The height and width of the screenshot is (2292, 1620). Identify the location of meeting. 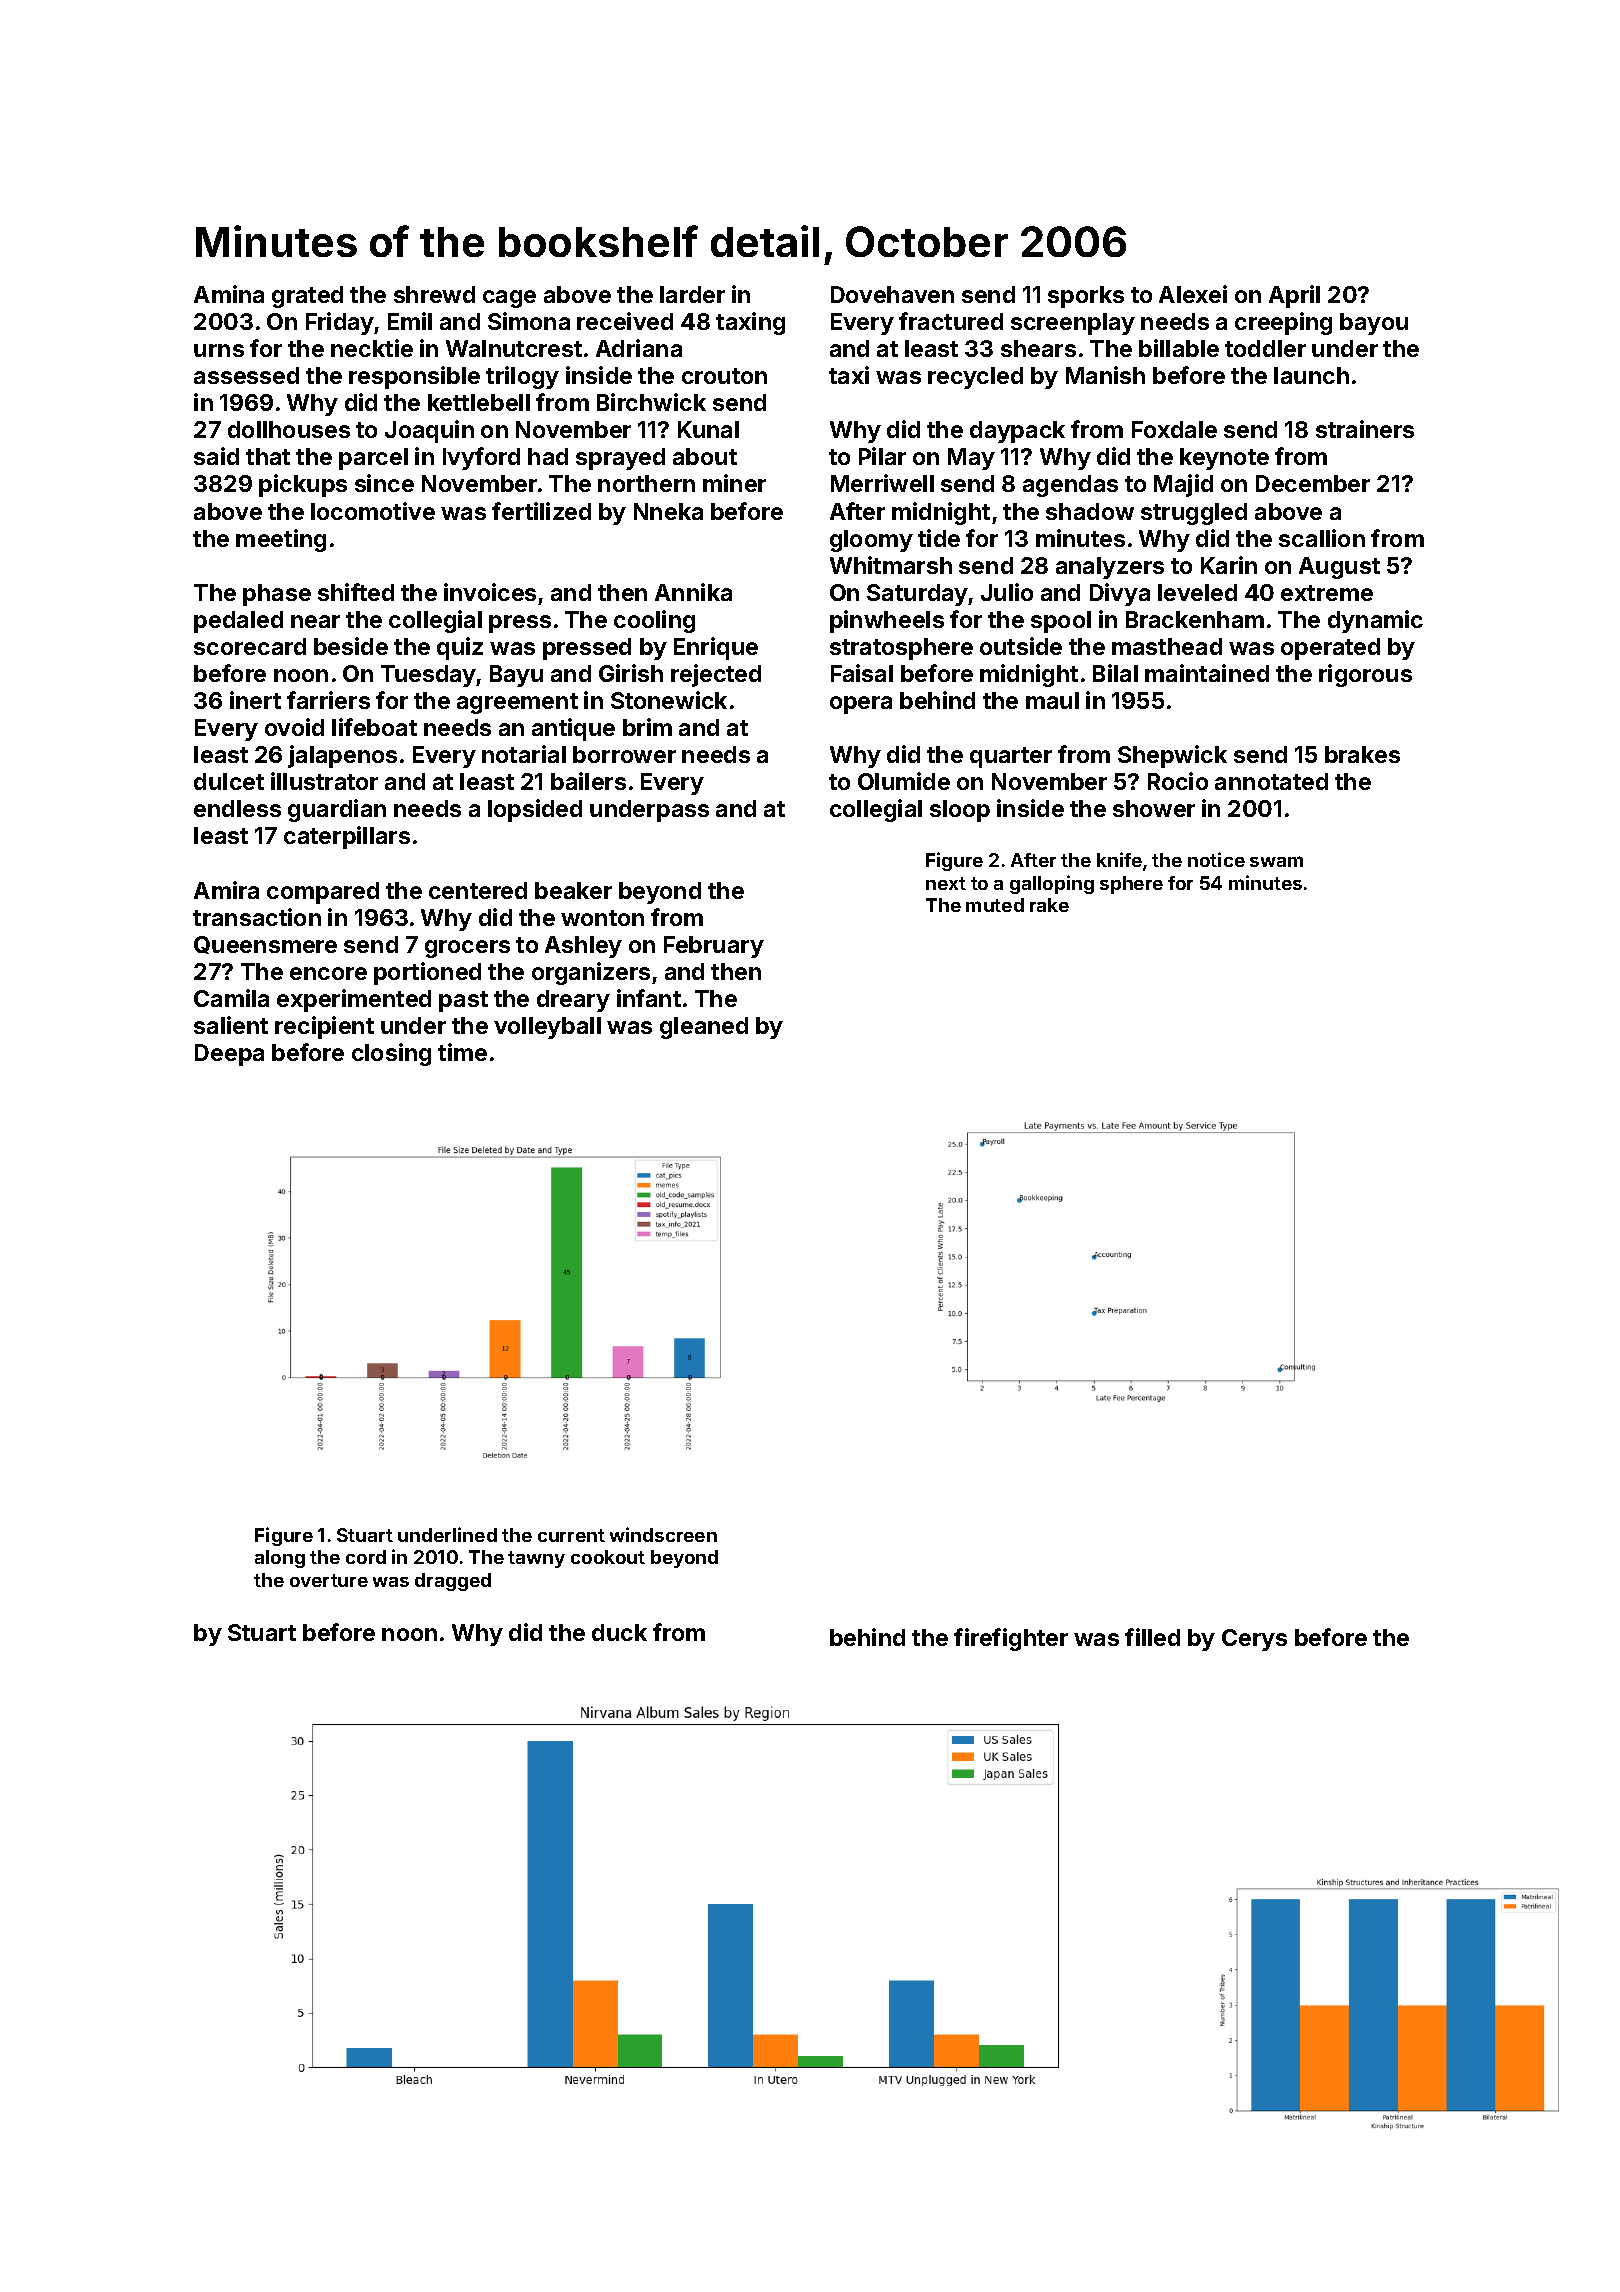
(281, 540).
